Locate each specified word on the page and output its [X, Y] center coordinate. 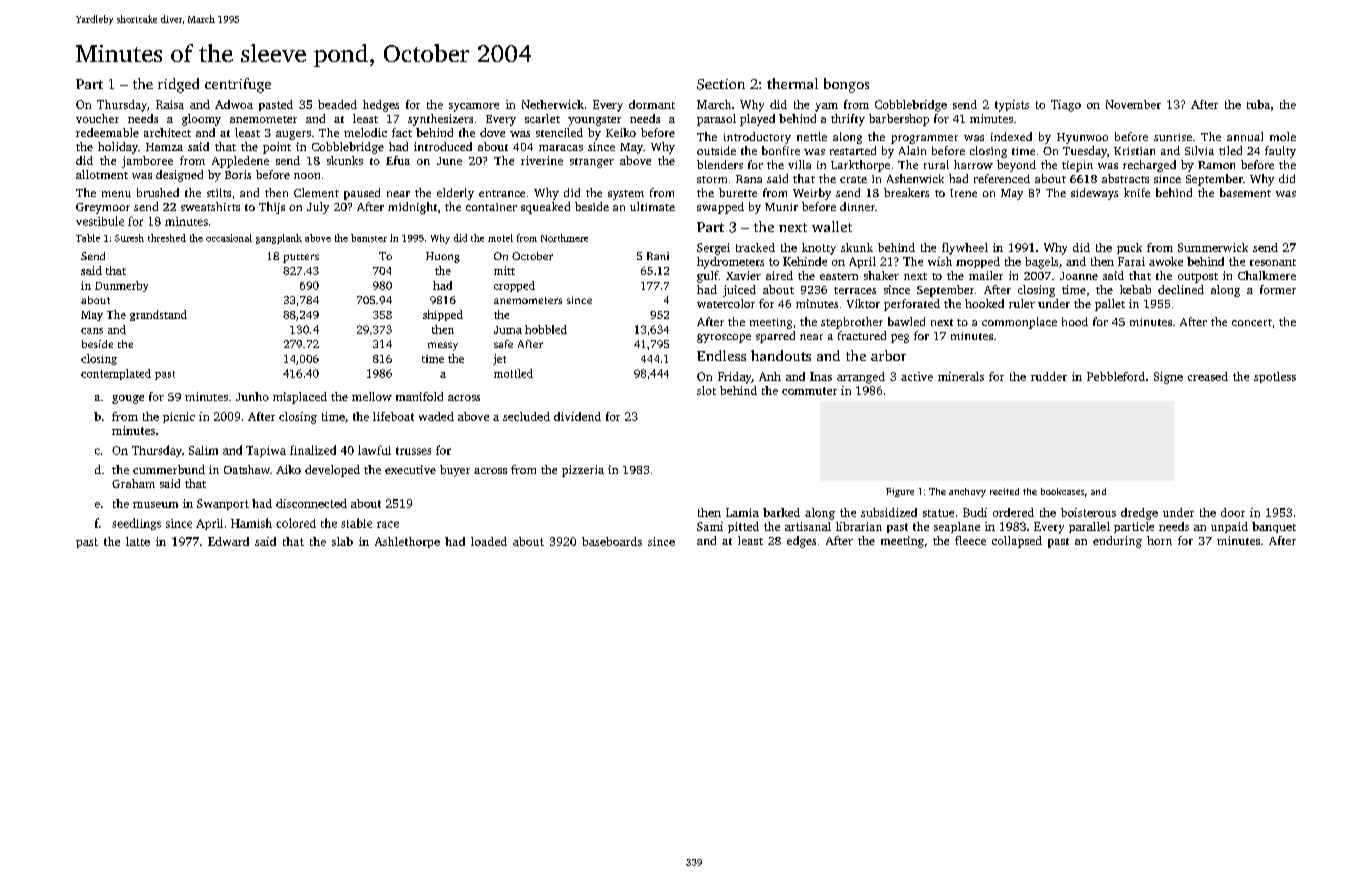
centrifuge [238, 85]
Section [721, 84]
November [1133, 104]
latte [138, 541]
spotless [1275, 377]
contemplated [116, 374]
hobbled [546, 329]
